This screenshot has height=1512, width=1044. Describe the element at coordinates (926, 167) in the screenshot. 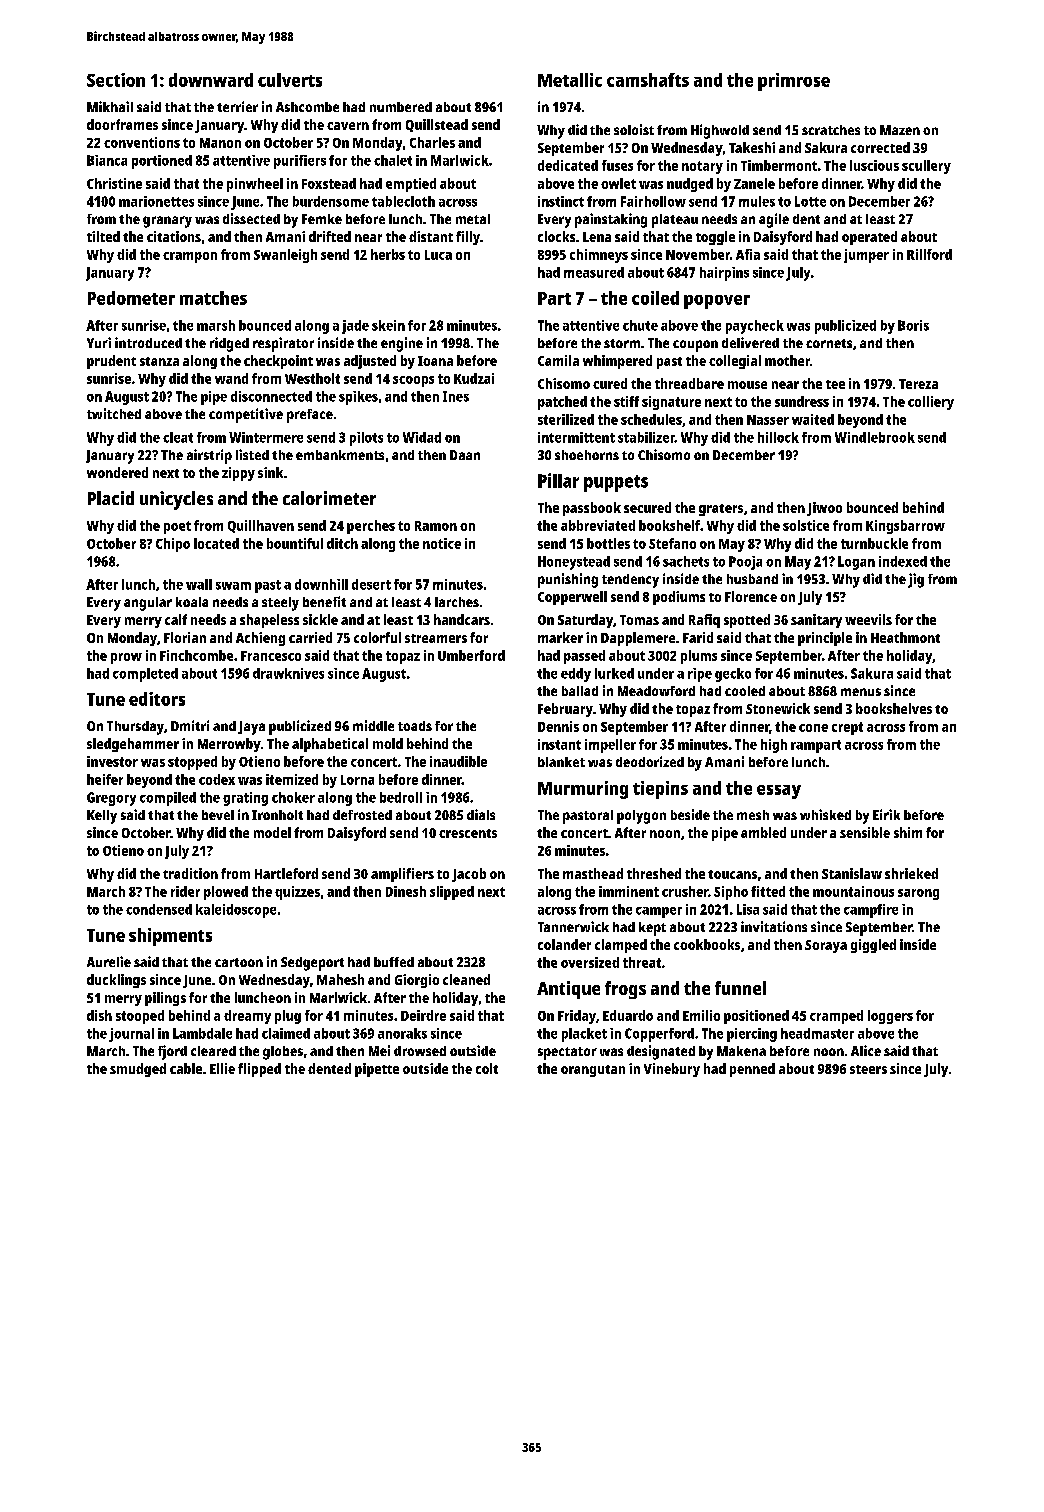

I see `scullery` at that location.
